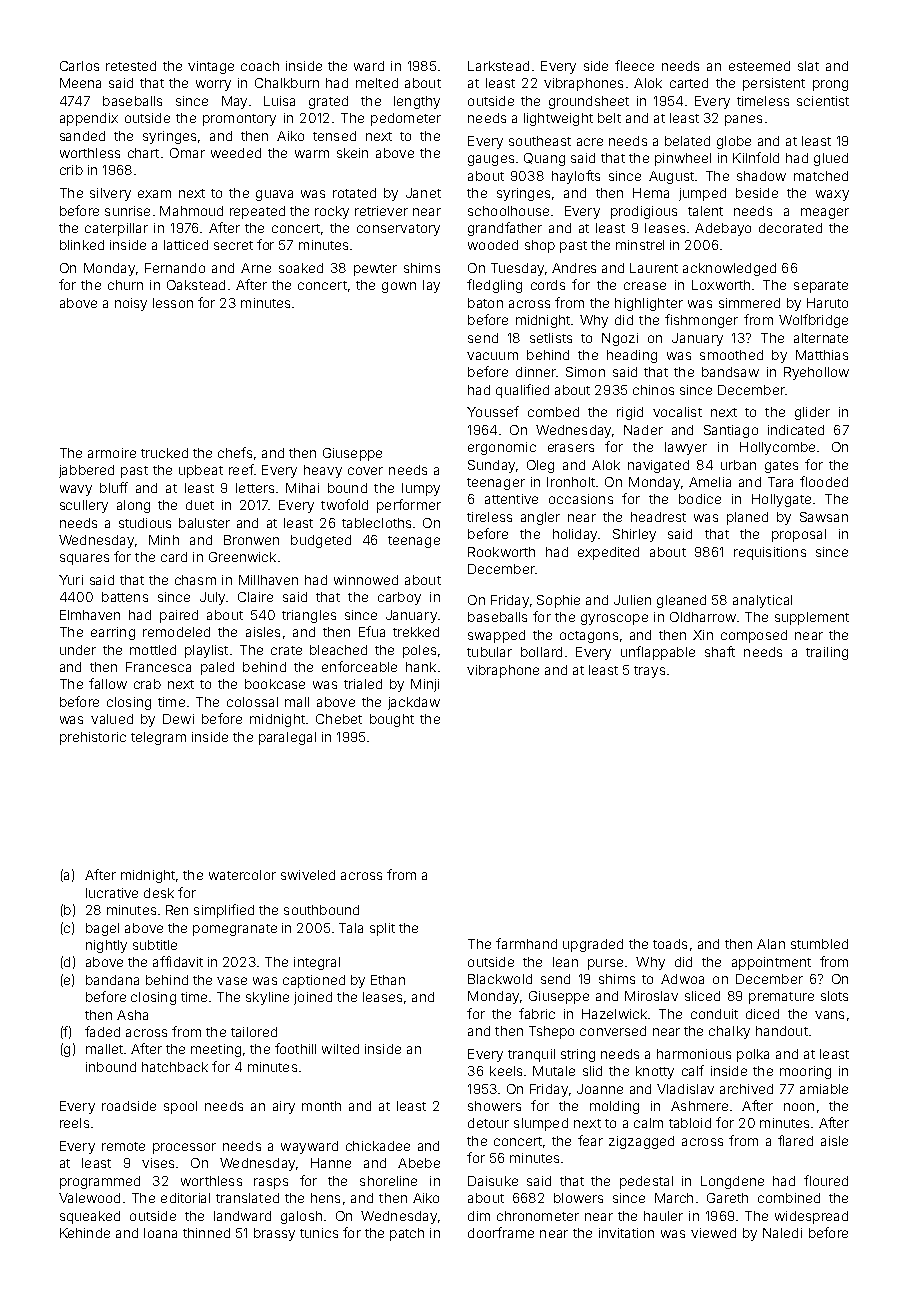  Describe the element at coordinates (492, 356) in the document. I see `vacuum` at that location.
